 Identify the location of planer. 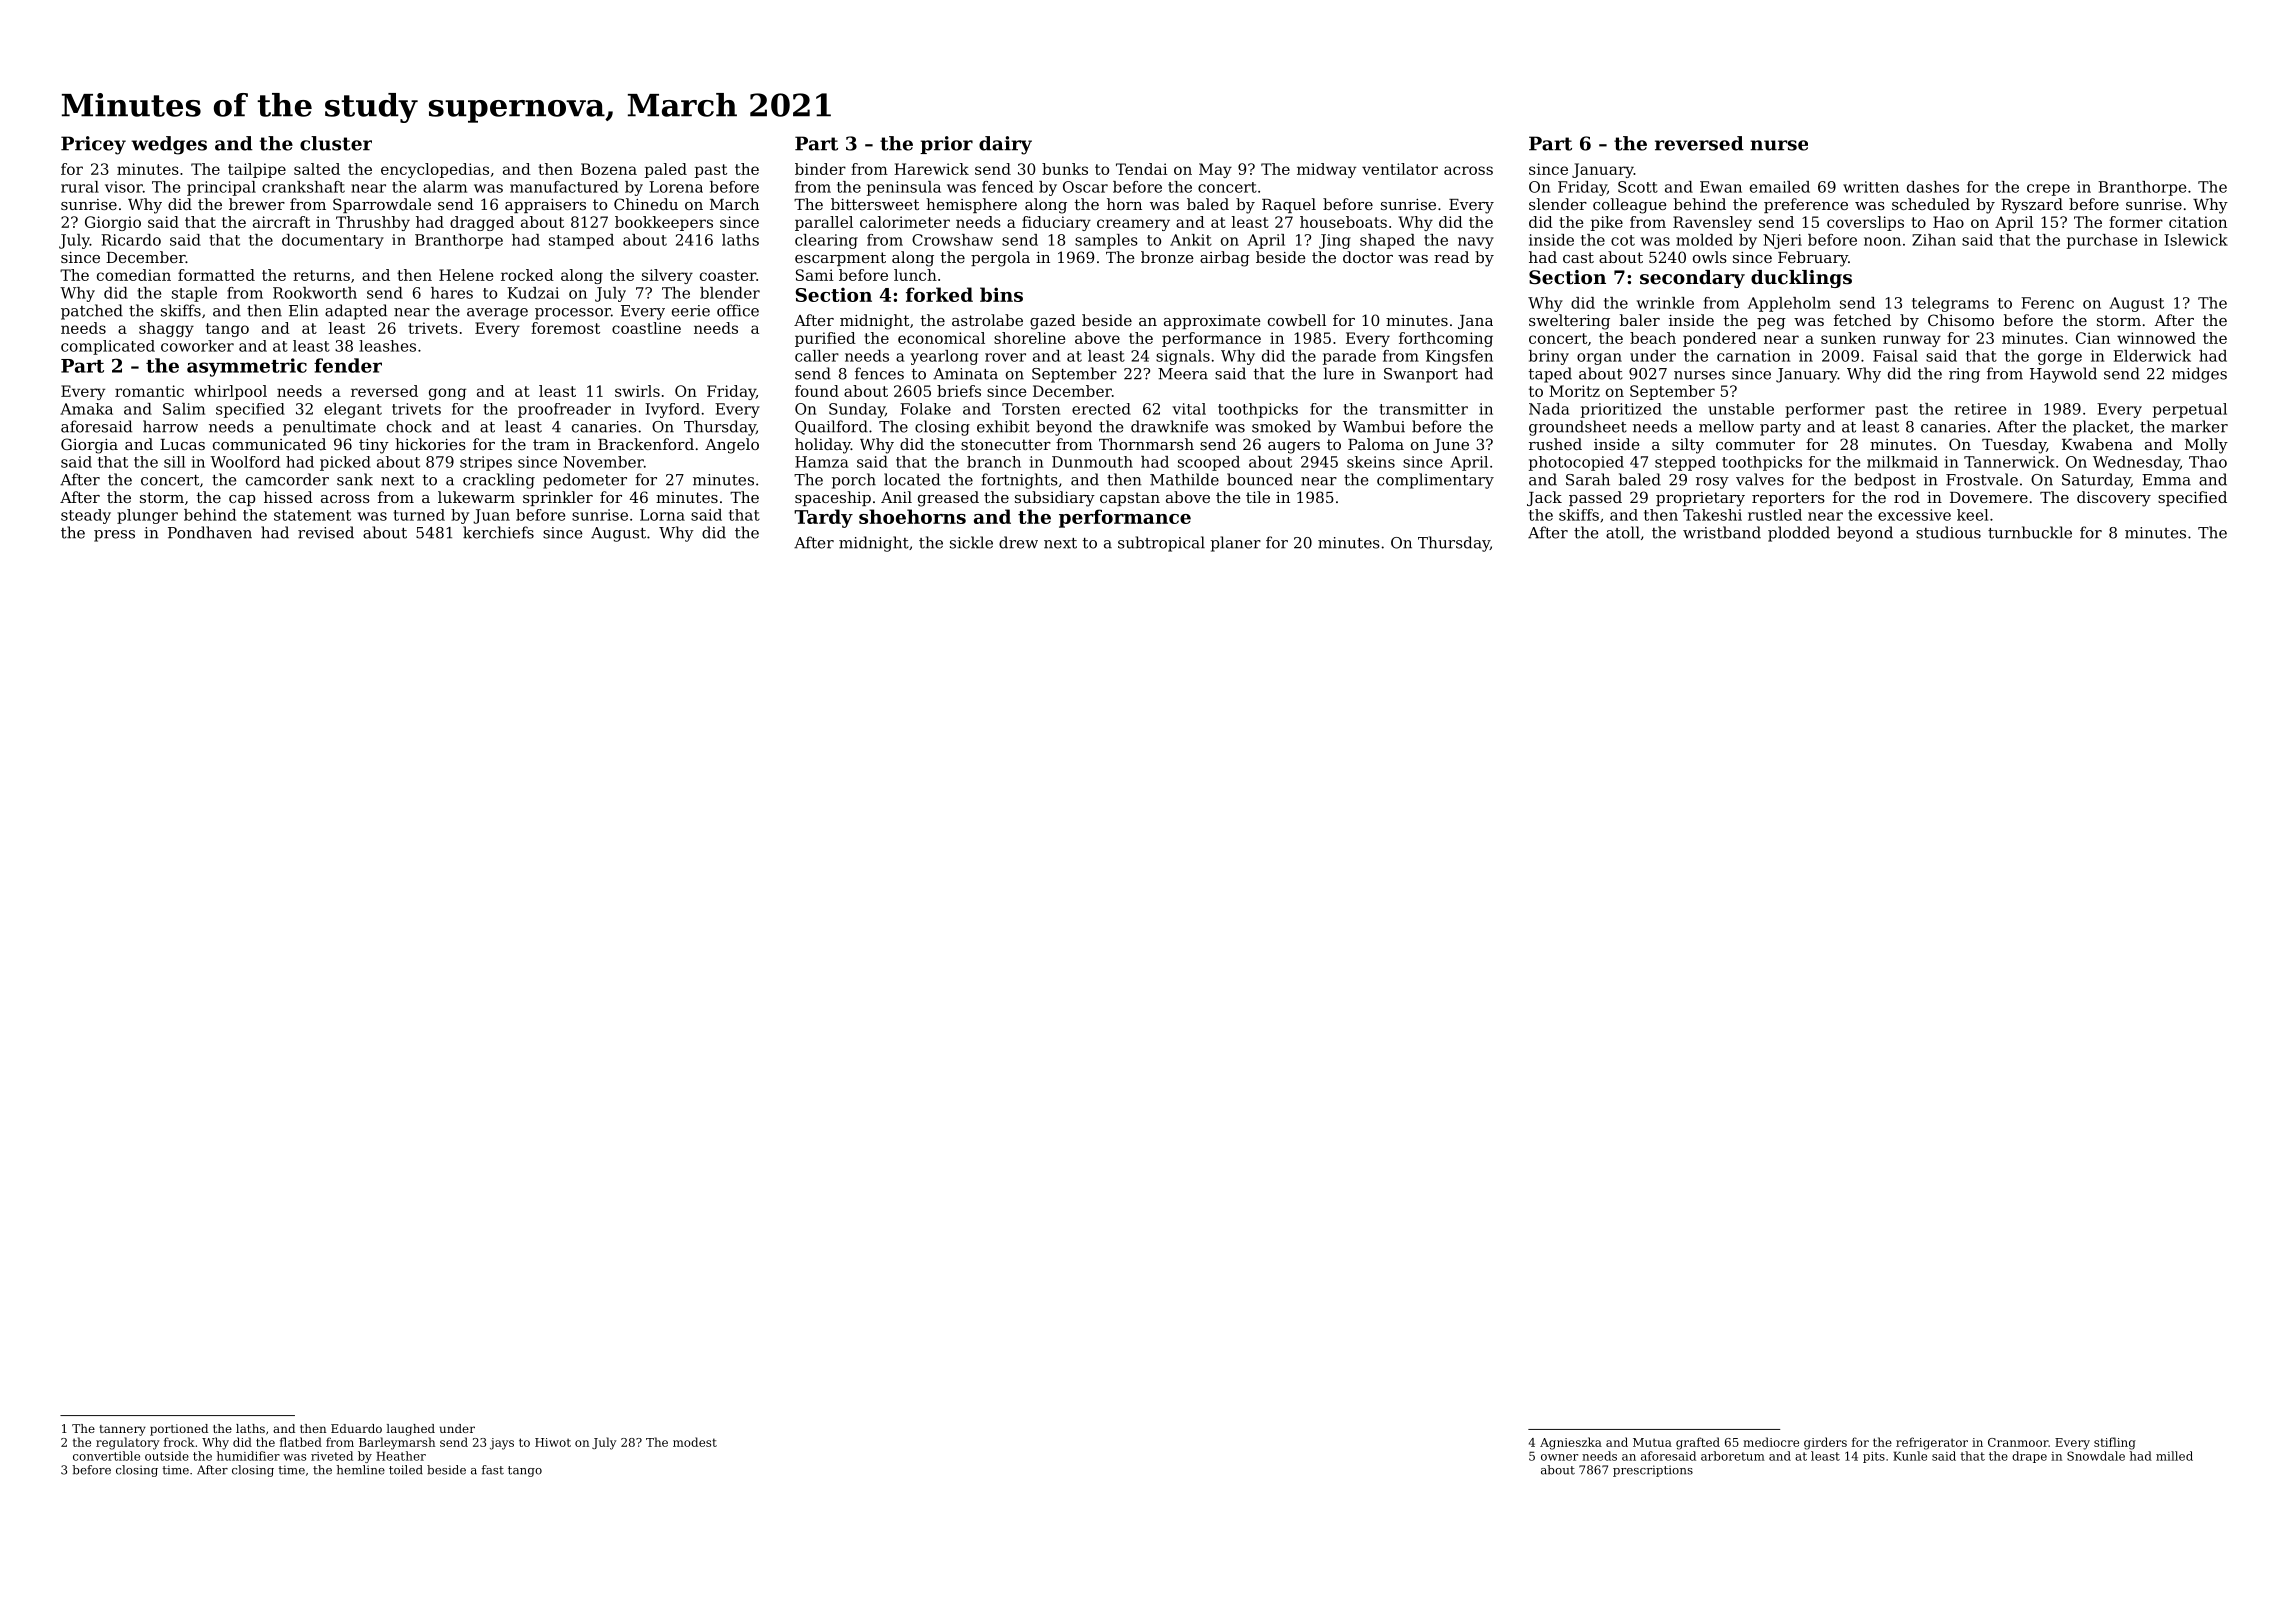
(1236, 544).
